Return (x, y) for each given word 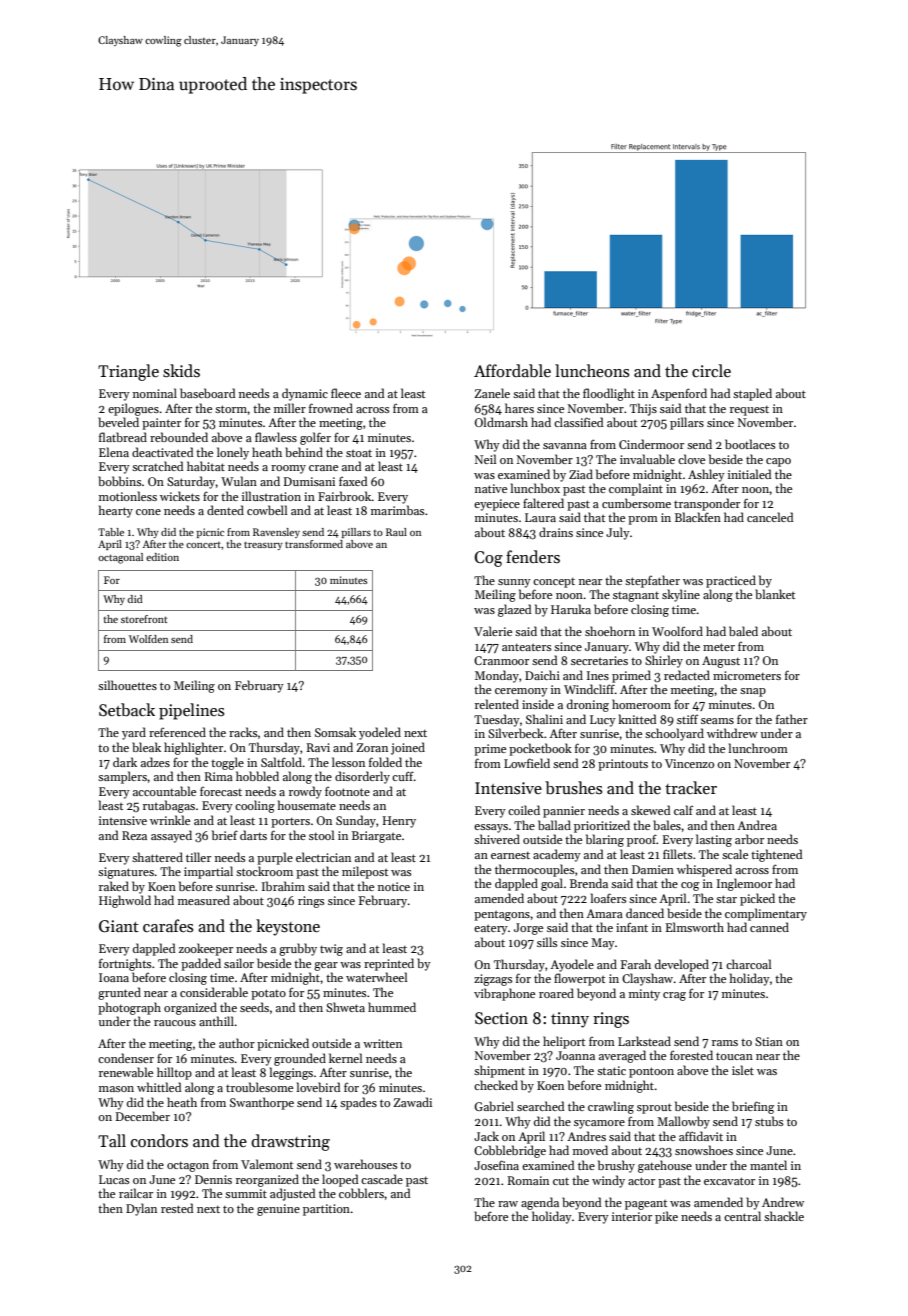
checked (496, 1085)
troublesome (259, 1087)
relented (497, 704)
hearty (116, 511)
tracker (691, 787)
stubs (769, 1121)
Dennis (213, 1179)
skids (181, 371)
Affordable (512, 370)
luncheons (592, 370)
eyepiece (497, 505)
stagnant (636, 597)
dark (125, 762)
